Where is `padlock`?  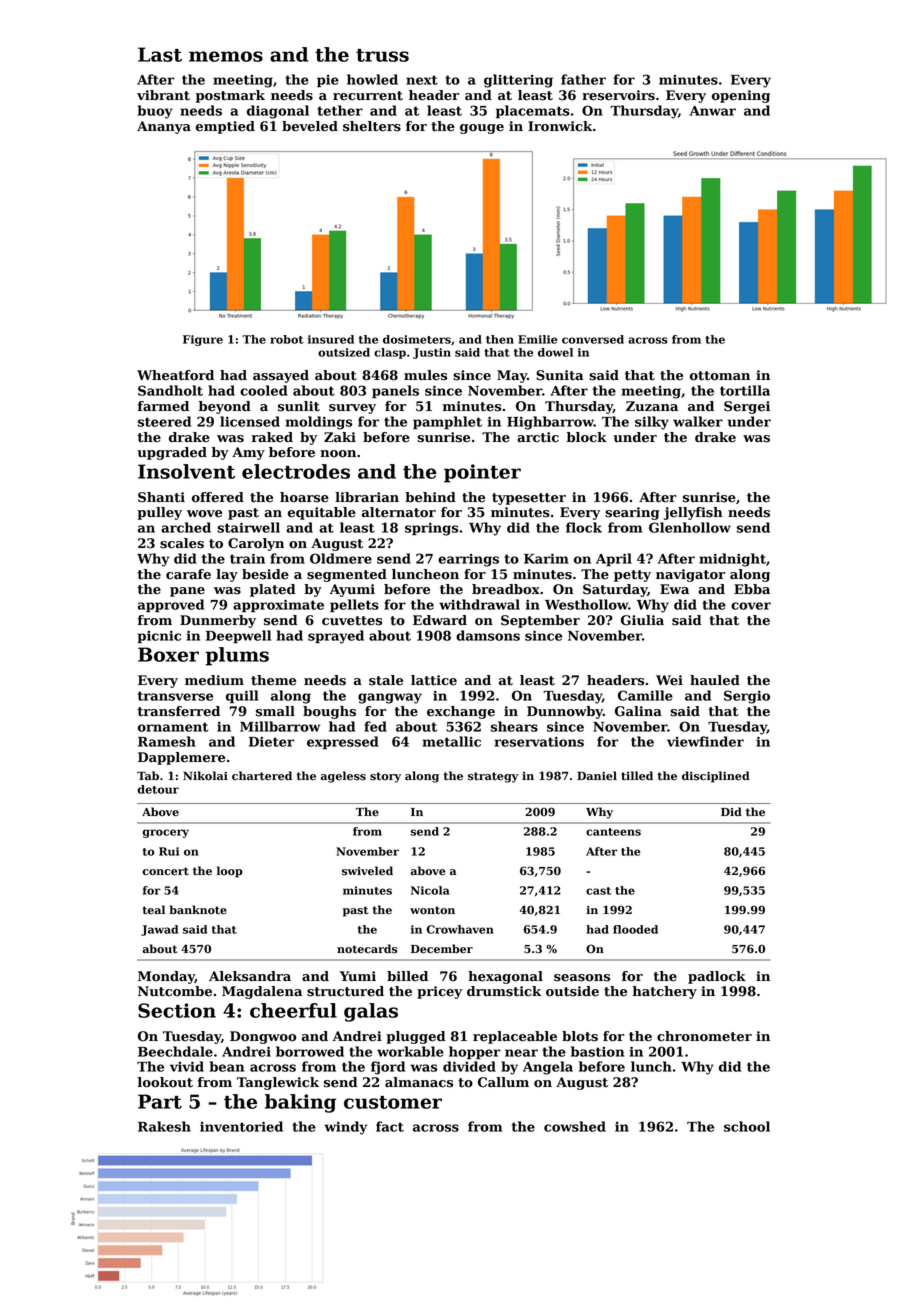 padlock is located at coordinates (717, 977).
